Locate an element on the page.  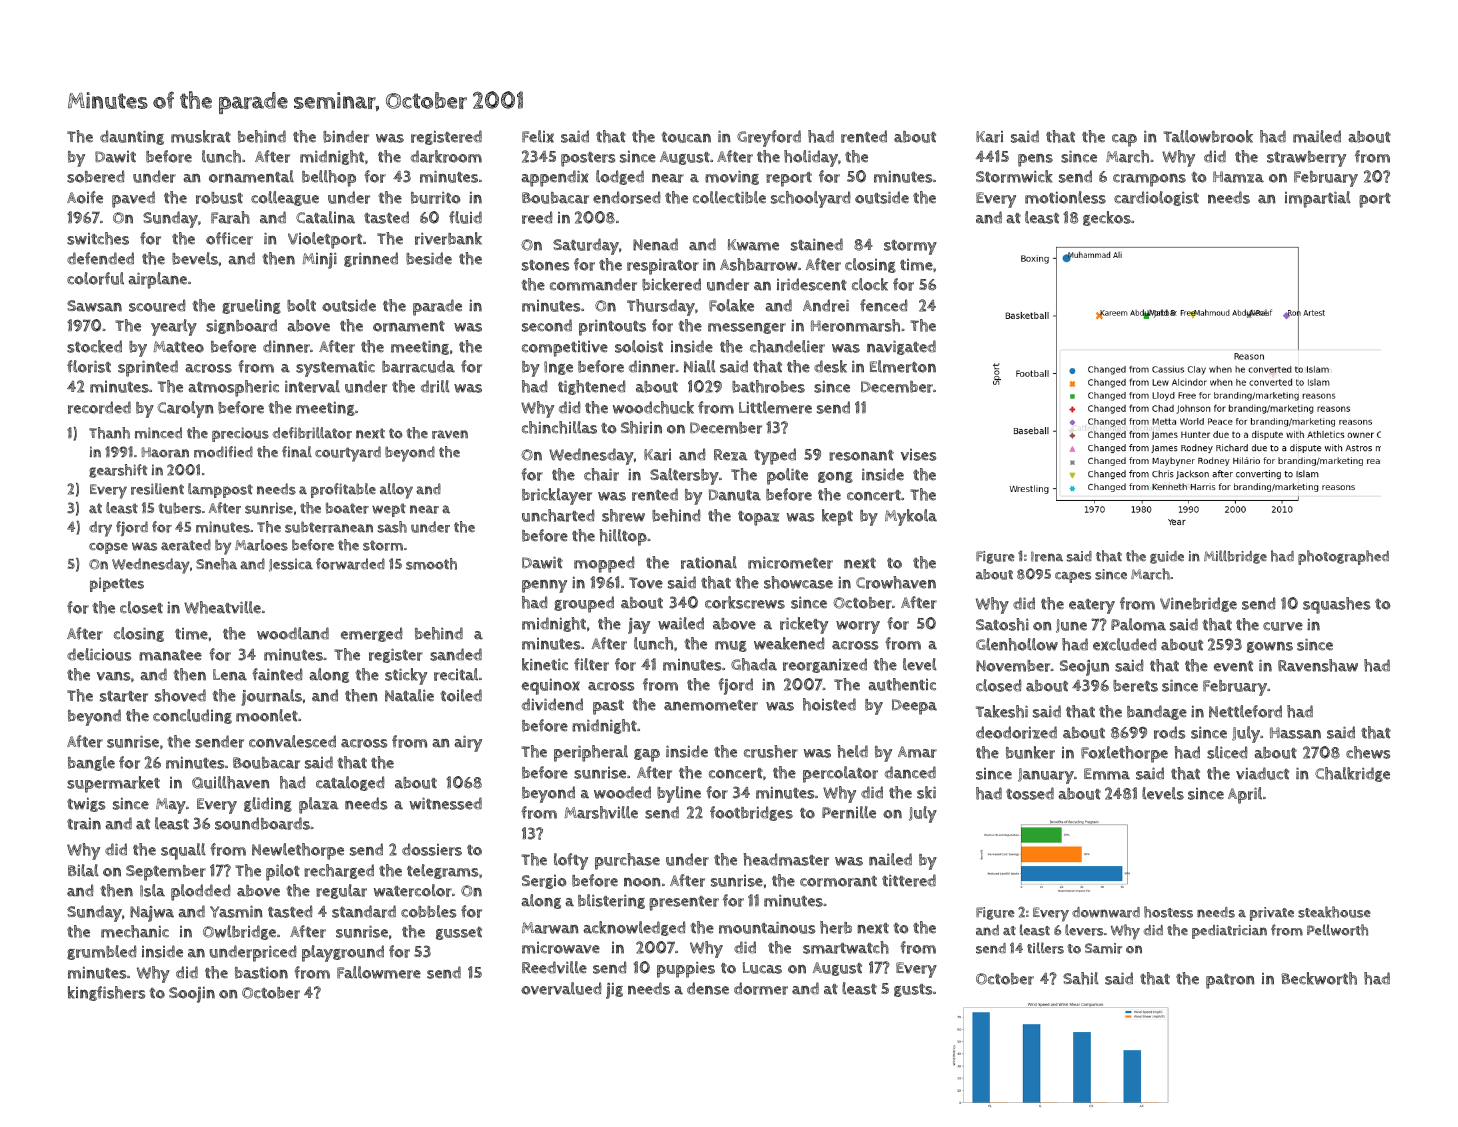
robust is located at coordinates (219, 198).
